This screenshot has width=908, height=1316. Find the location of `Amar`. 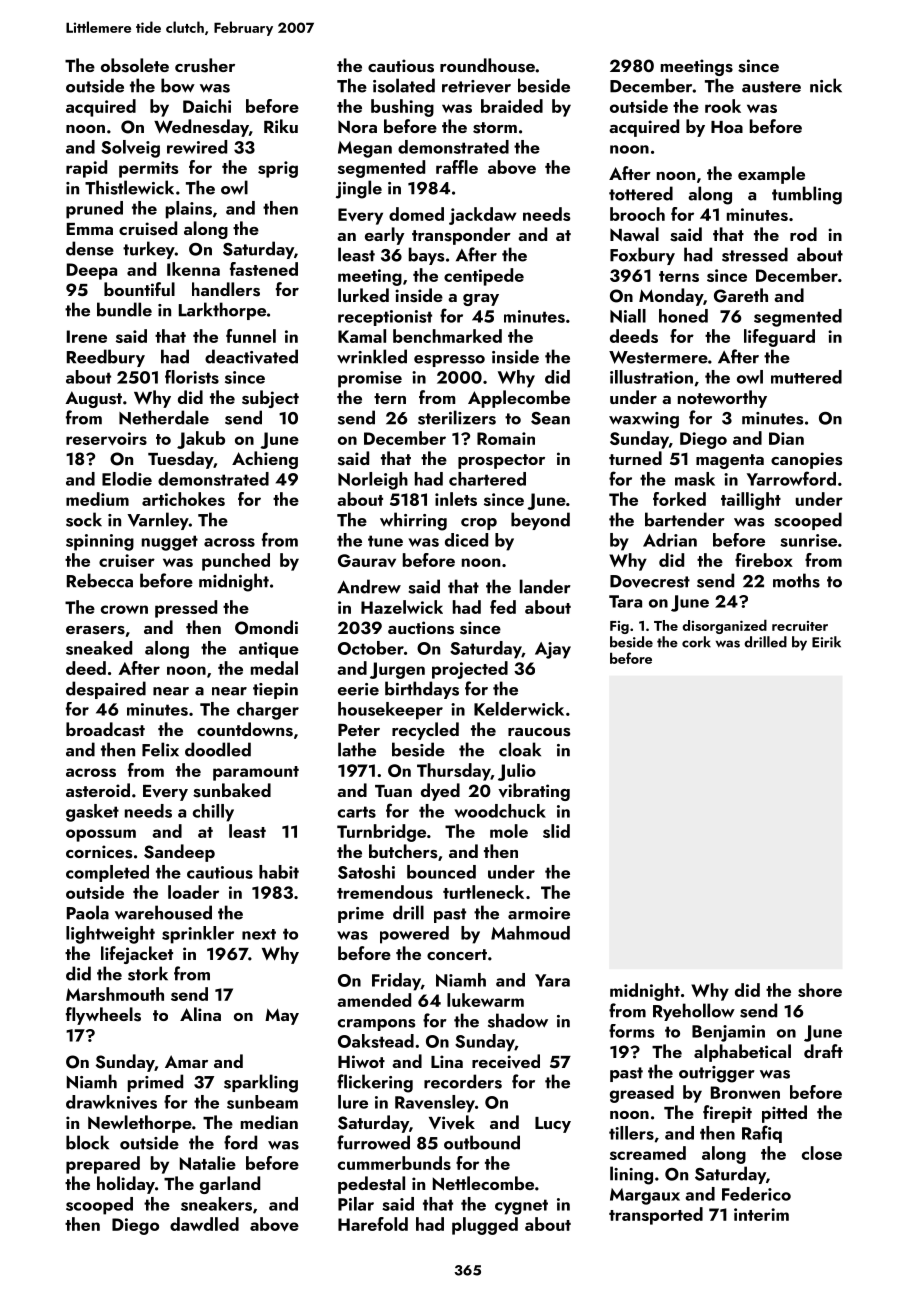

Amar is located at coordinates (186, 1061).
